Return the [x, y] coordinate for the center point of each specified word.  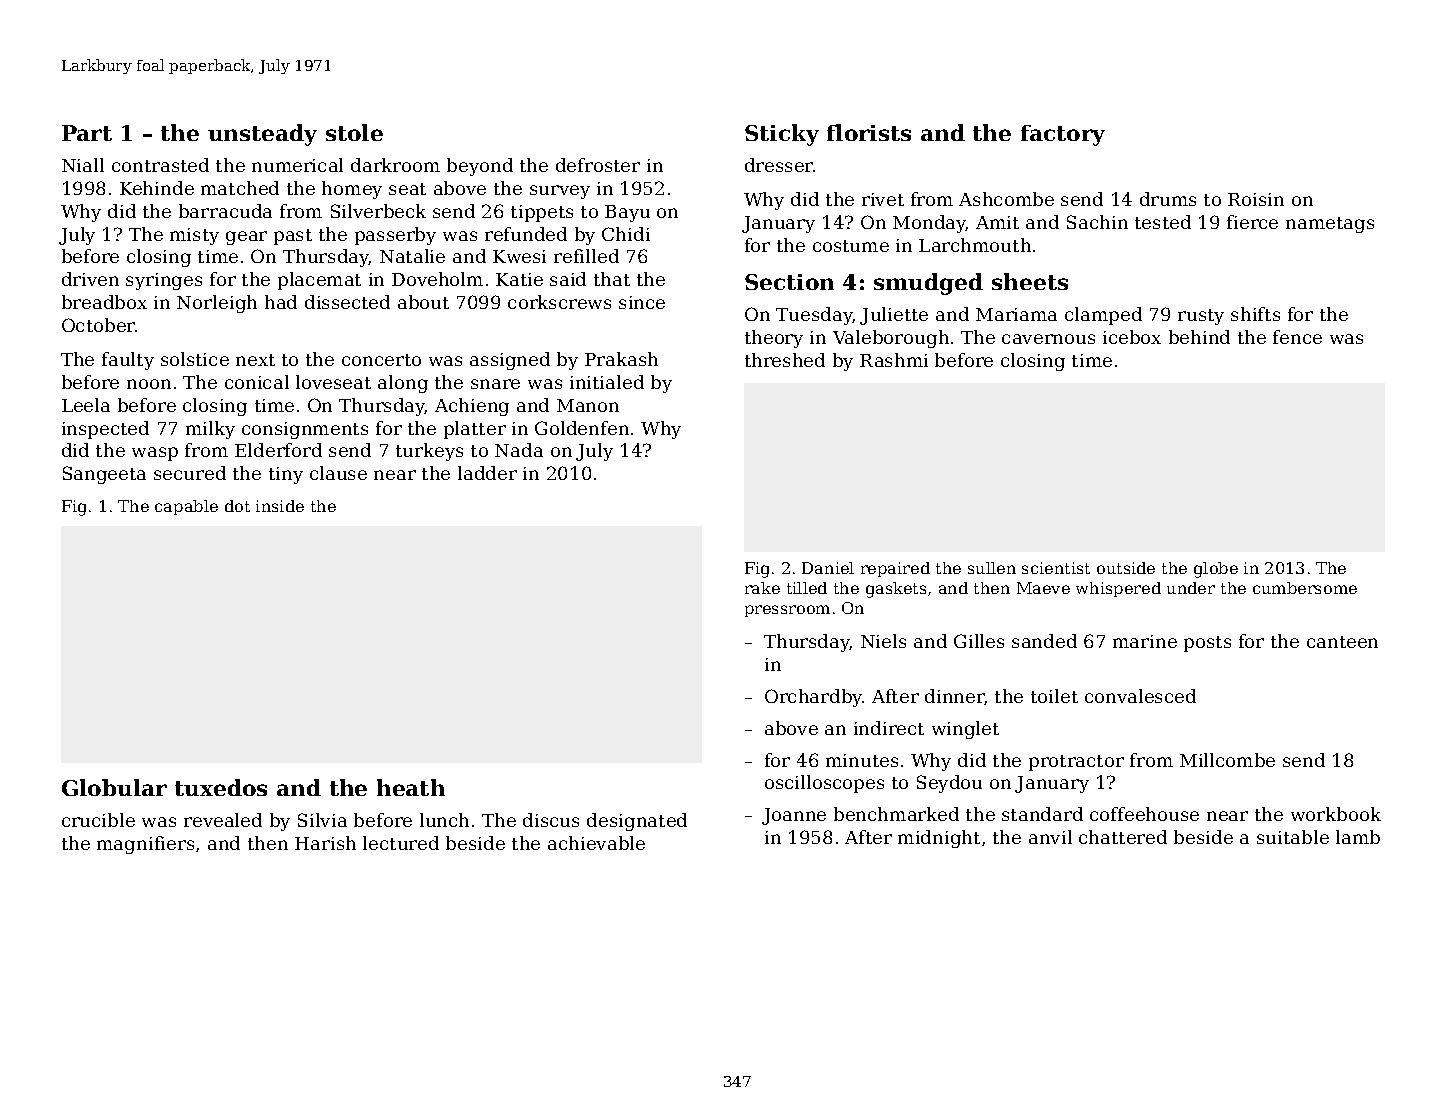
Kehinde [157, 188]
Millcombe [1227, 760]
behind [1199, 337]
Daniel [828, 568]
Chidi [626, 234]
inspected [105, 430]
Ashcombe [1006, 199]
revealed [223, 820]
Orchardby [814, 698]
